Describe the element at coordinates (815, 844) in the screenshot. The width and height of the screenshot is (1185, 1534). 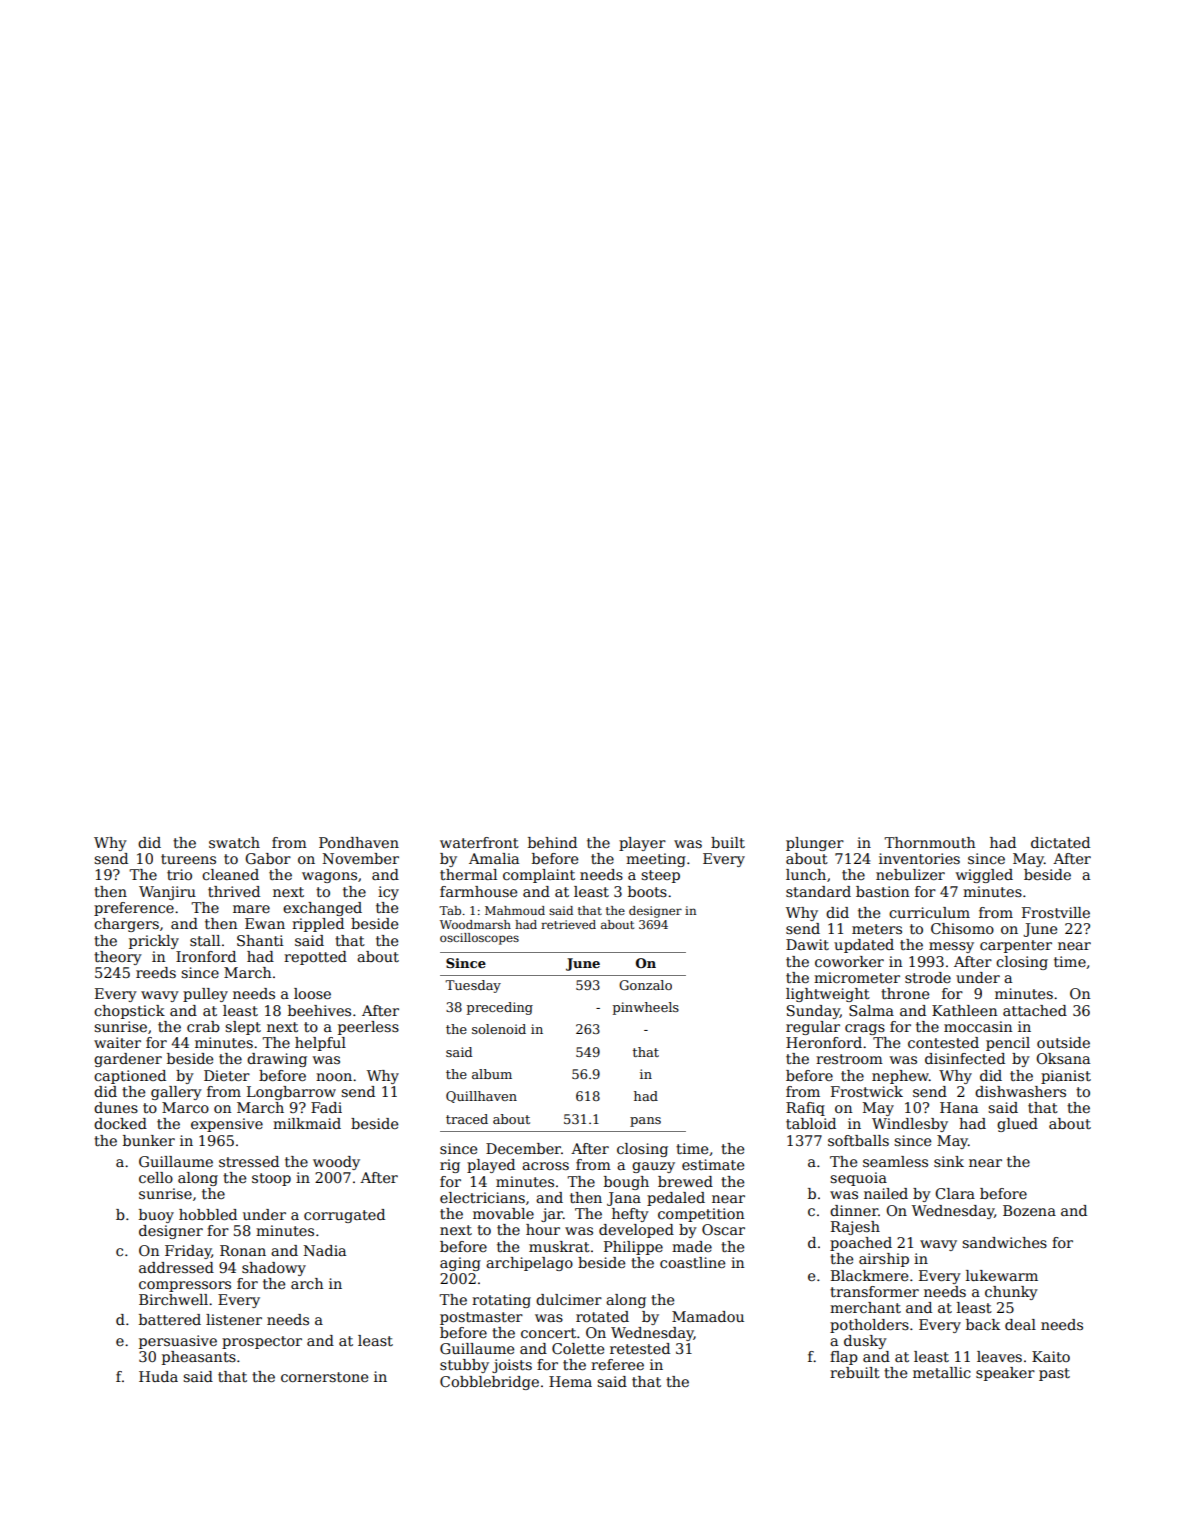
I see `plunger` at that location.
